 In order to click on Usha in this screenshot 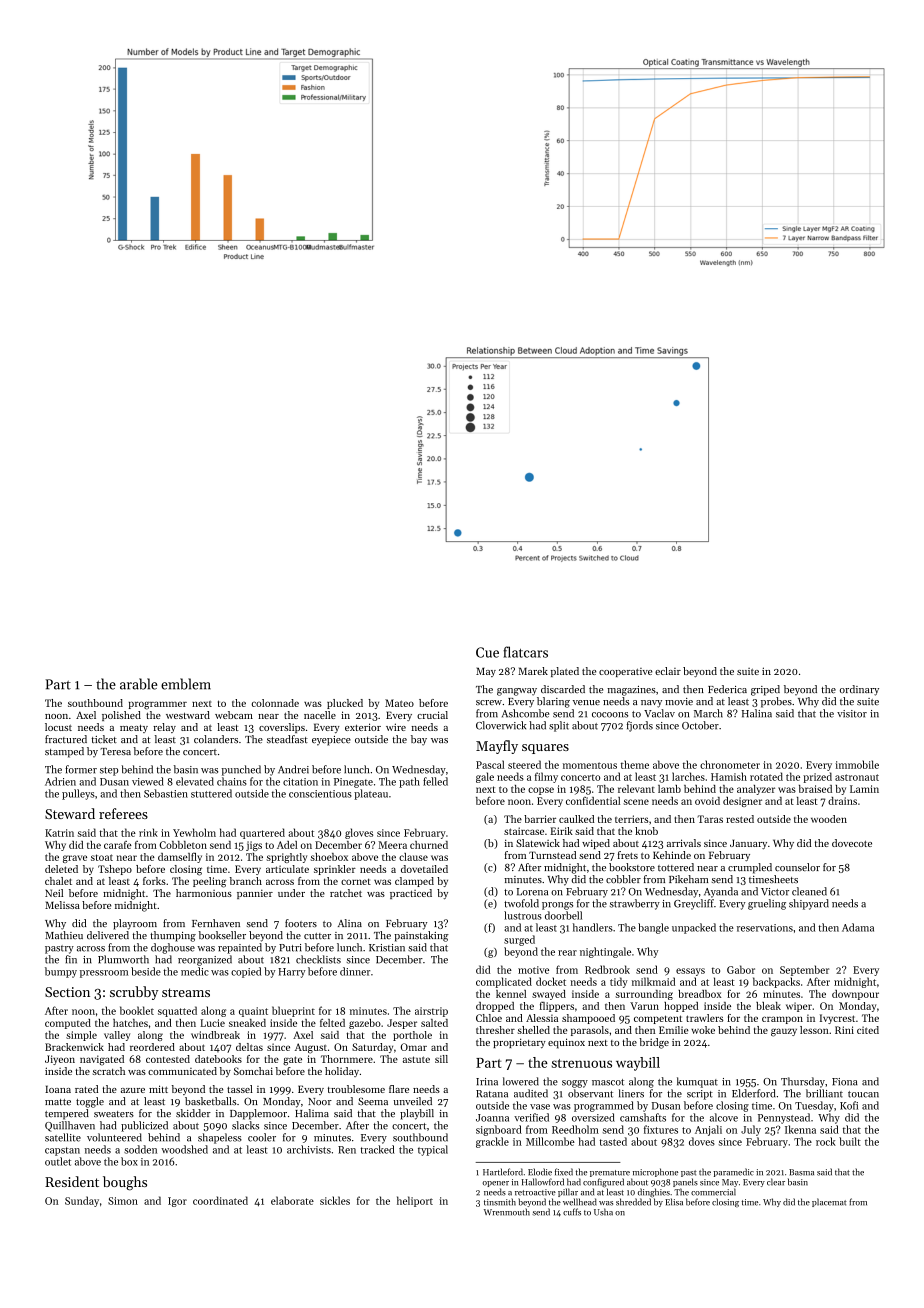, I will do `click(603, 1212)`.
